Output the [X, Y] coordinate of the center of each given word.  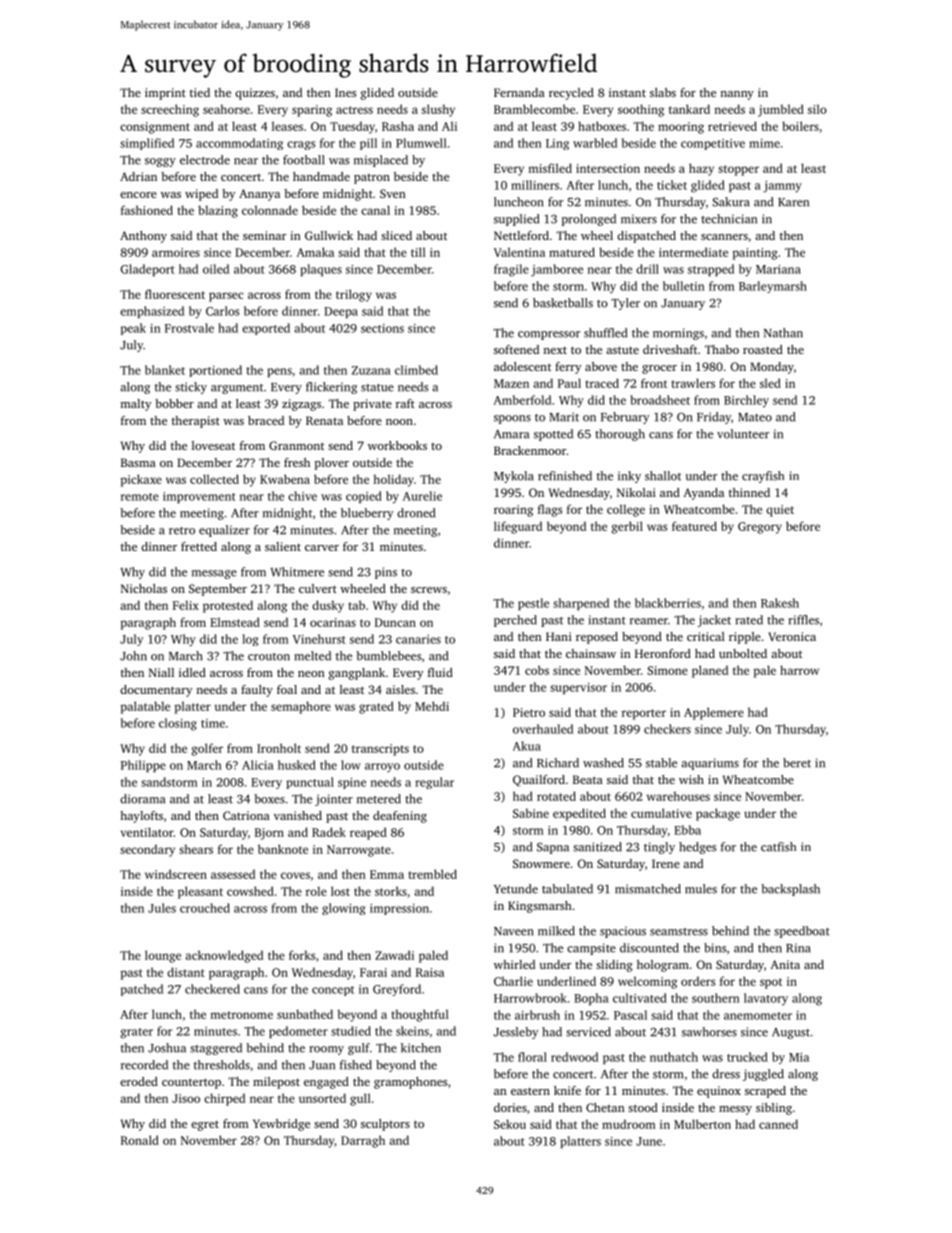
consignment [155, 128]
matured [572, 252]
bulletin [684, 286]
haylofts [141, 817]
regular [434, 783]
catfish [778, 847]
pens [279, 372]
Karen [793, 202]
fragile [511, 270]
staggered [216, 1049]
